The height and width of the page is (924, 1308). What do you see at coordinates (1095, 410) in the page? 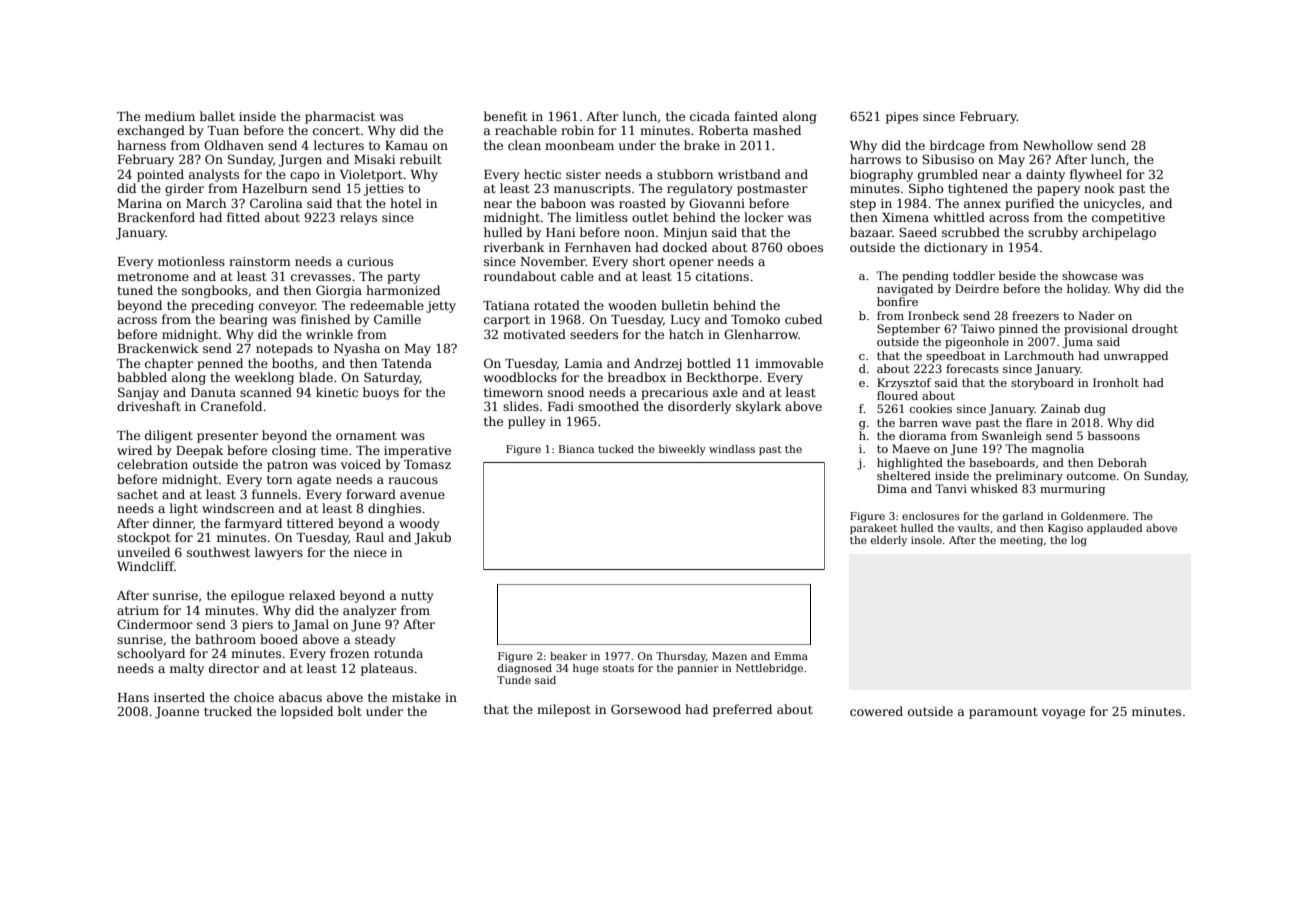
I see `dug` at bounding box center [1095, 410].
